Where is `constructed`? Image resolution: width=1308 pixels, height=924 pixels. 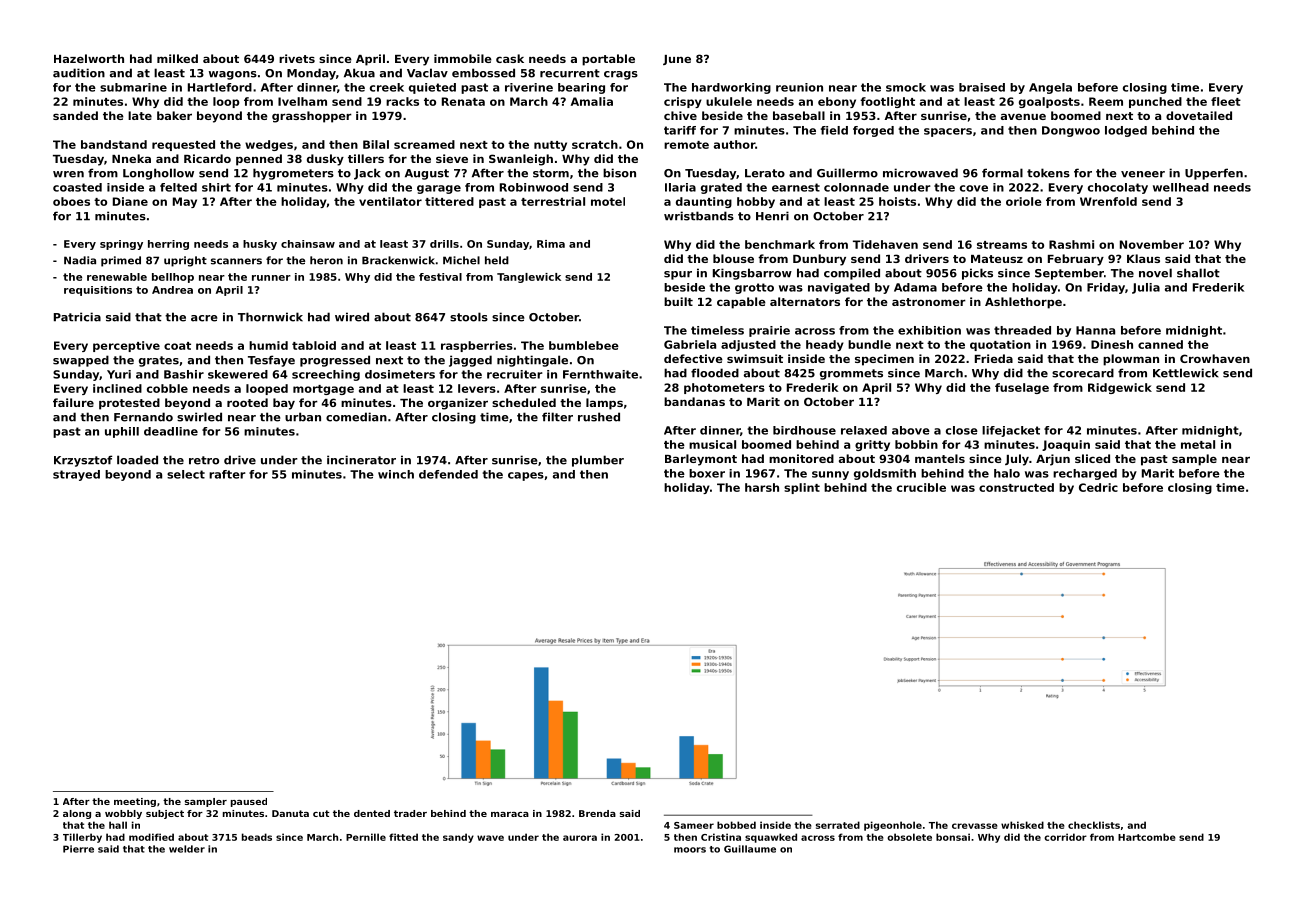
constructed is located at coordinates (1016, 487).
